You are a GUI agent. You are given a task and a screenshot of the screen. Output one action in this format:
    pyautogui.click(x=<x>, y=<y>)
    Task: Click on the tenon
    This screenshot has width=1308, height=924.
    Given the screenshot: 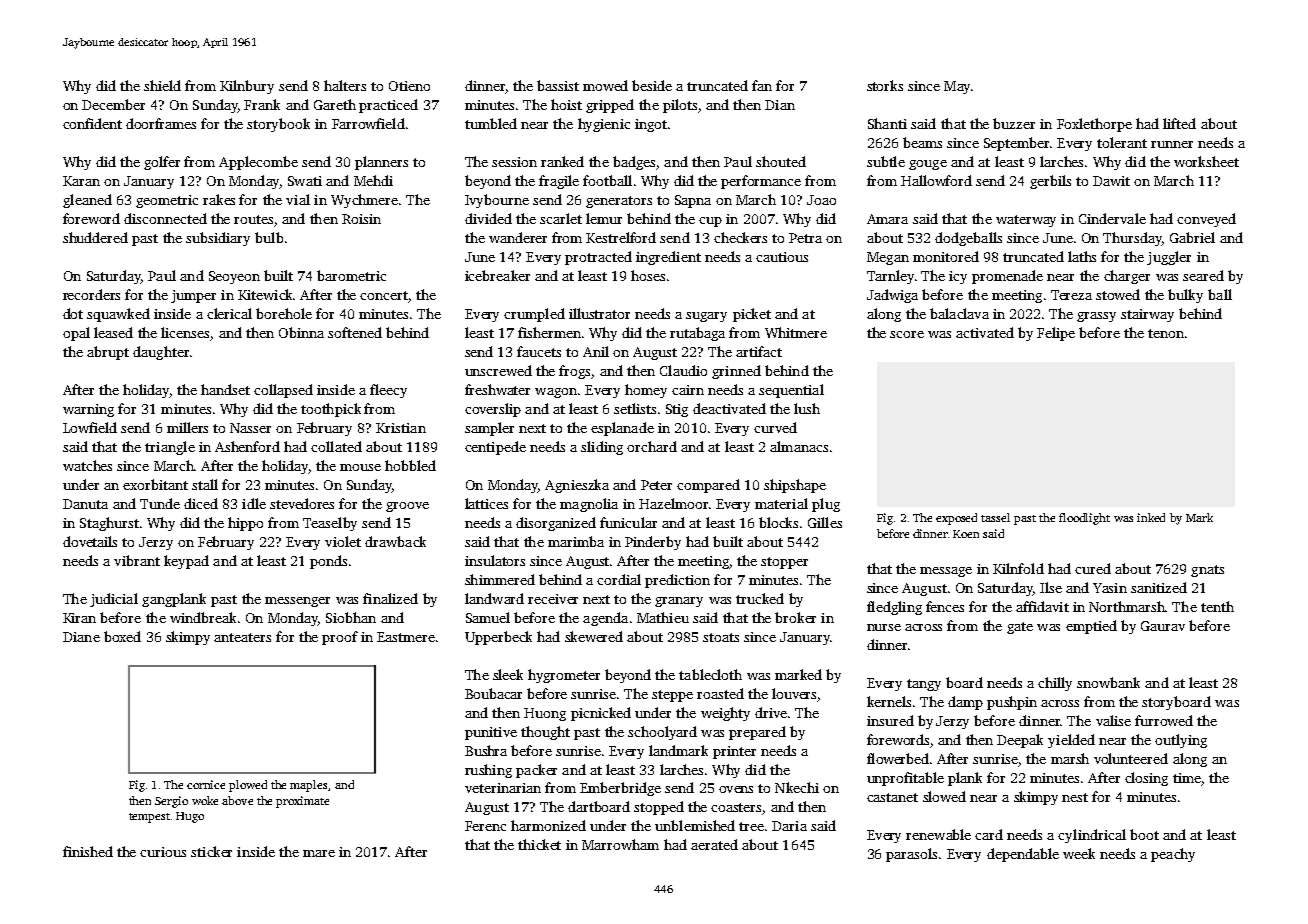 What is the action you would take?
    pyautogui.click(x=1166, y=333)
